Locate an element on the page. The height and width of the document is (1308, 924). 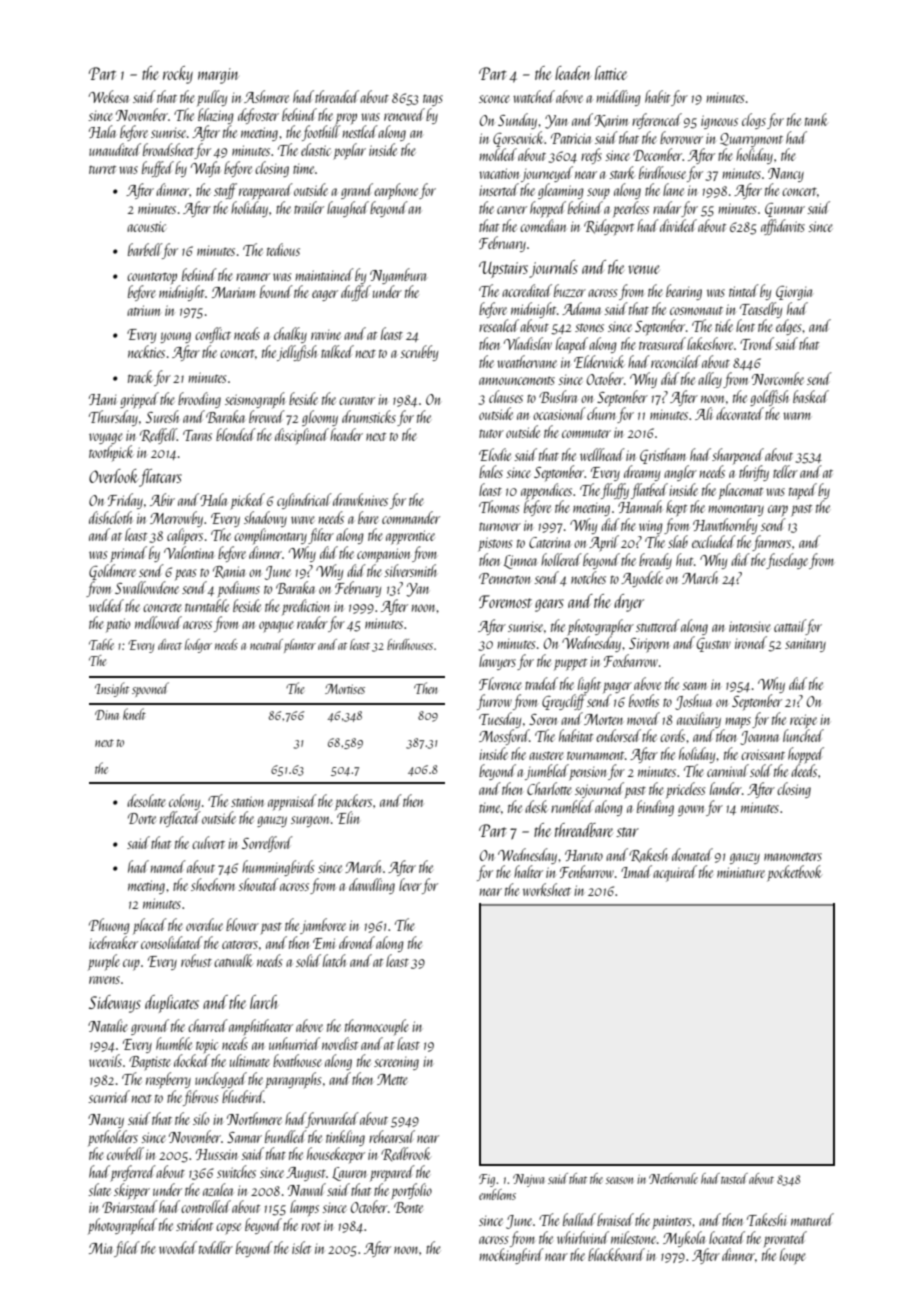
shouted is located at coordinates (258, 884).
